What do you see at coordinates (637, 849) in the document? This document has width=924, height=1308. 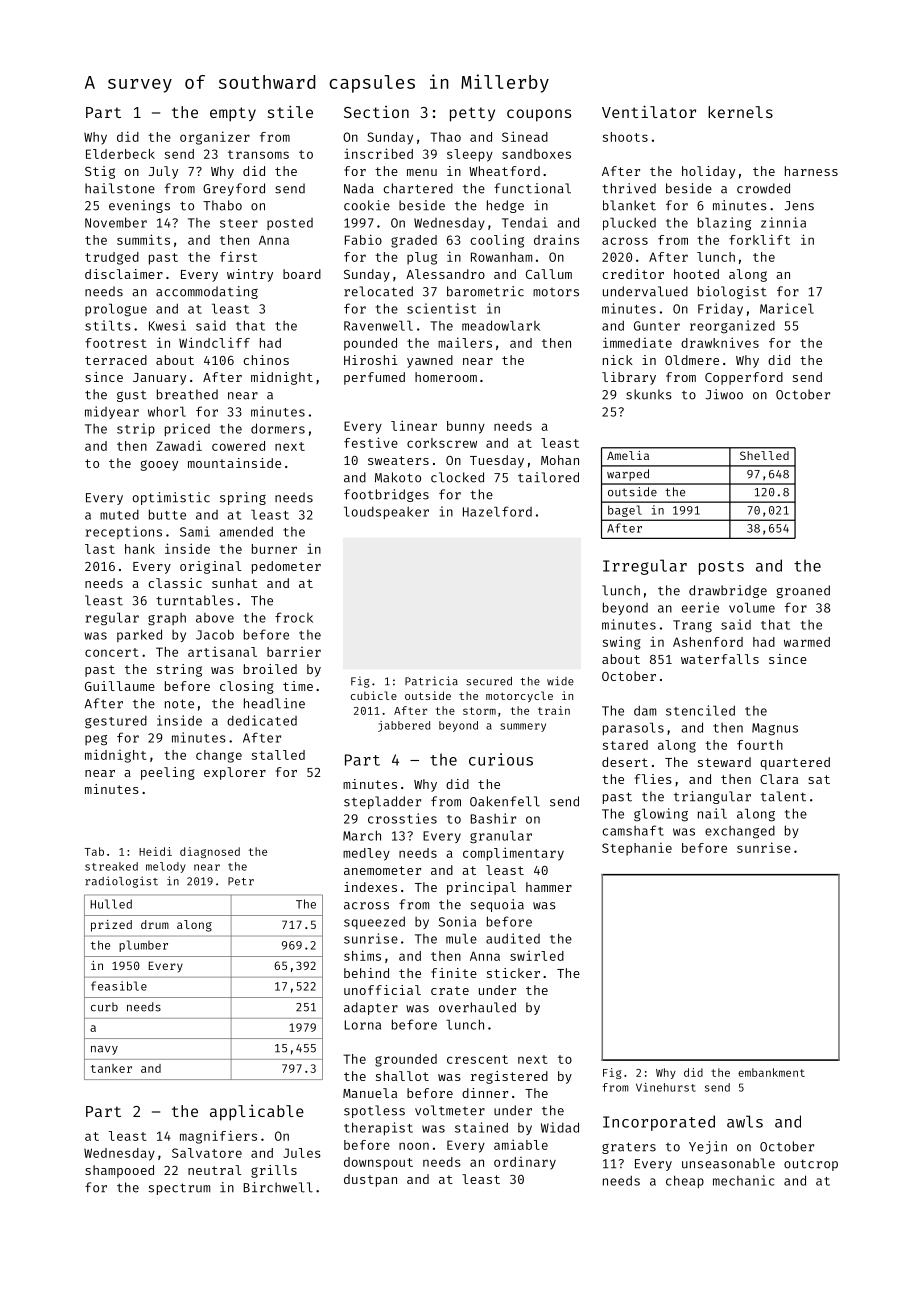 I see `Stephanie` at bounding box center [637, 849].
